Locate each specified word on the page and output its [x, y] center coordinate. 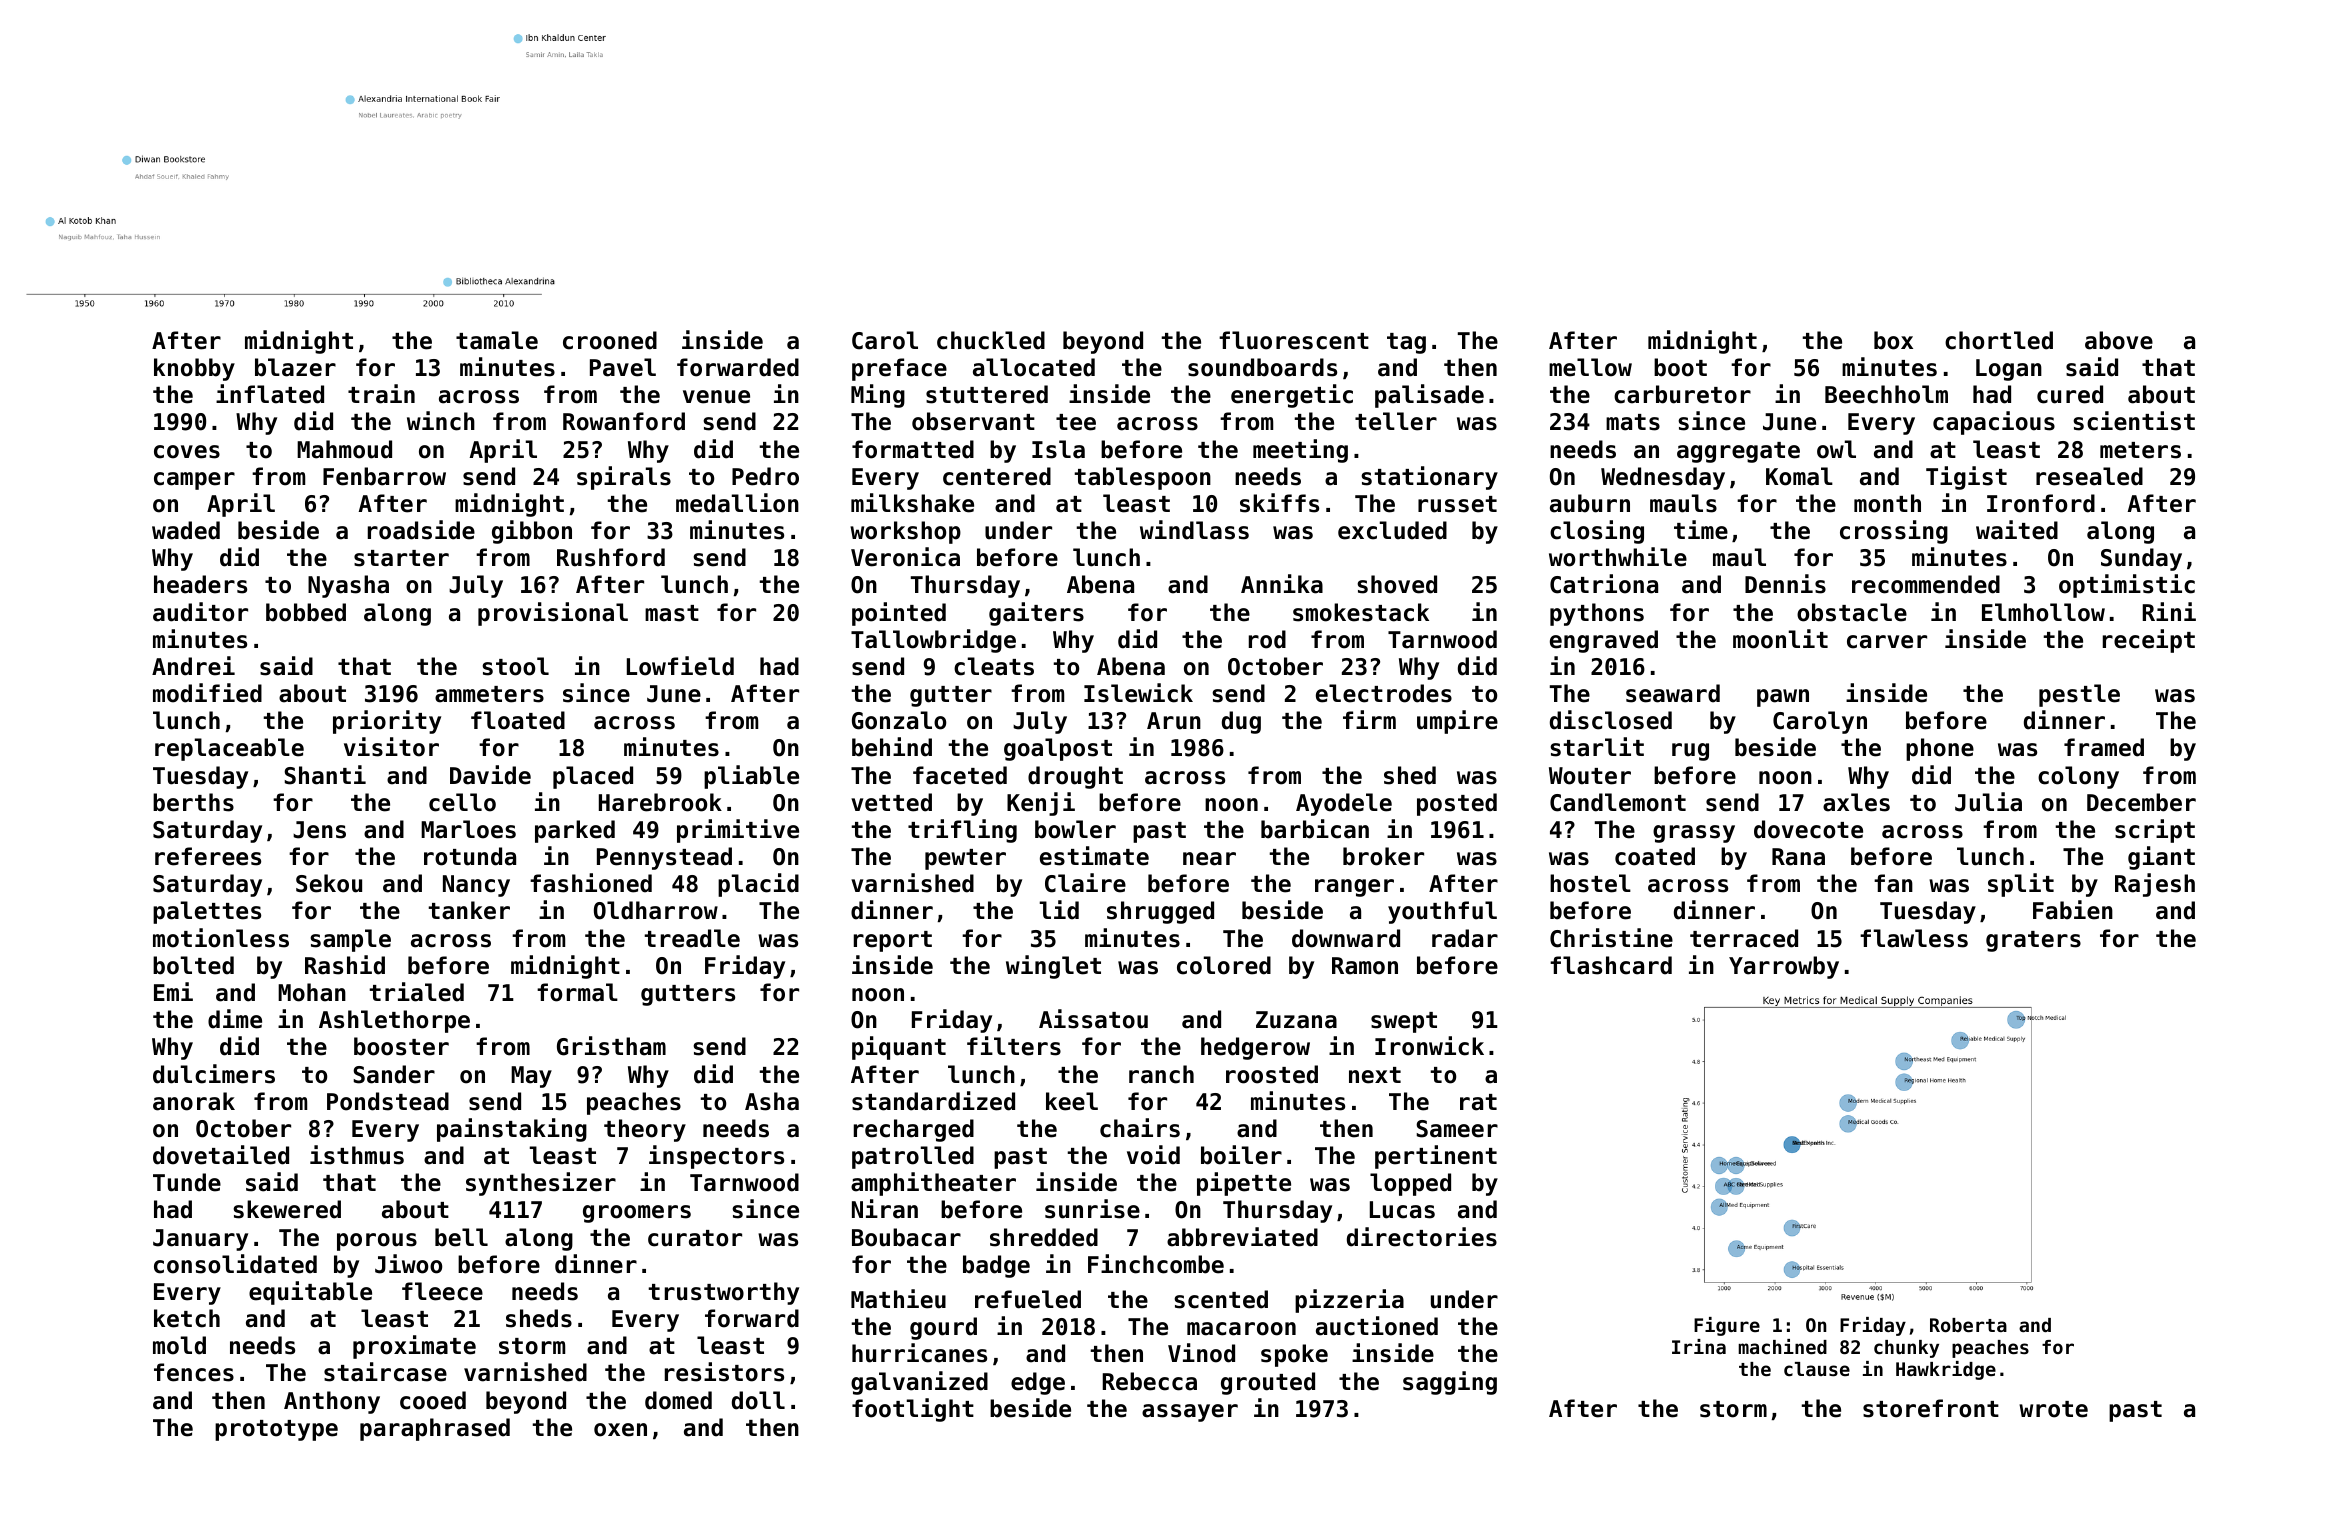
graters [2033, 941]
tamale [497, 340]
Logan [2009, 370]
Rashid [345, 965]
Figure [1727, 1326]
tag [1406, 343]
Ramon [1365, 966]
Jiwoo [408, 1264]
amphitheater [933, 1184]
